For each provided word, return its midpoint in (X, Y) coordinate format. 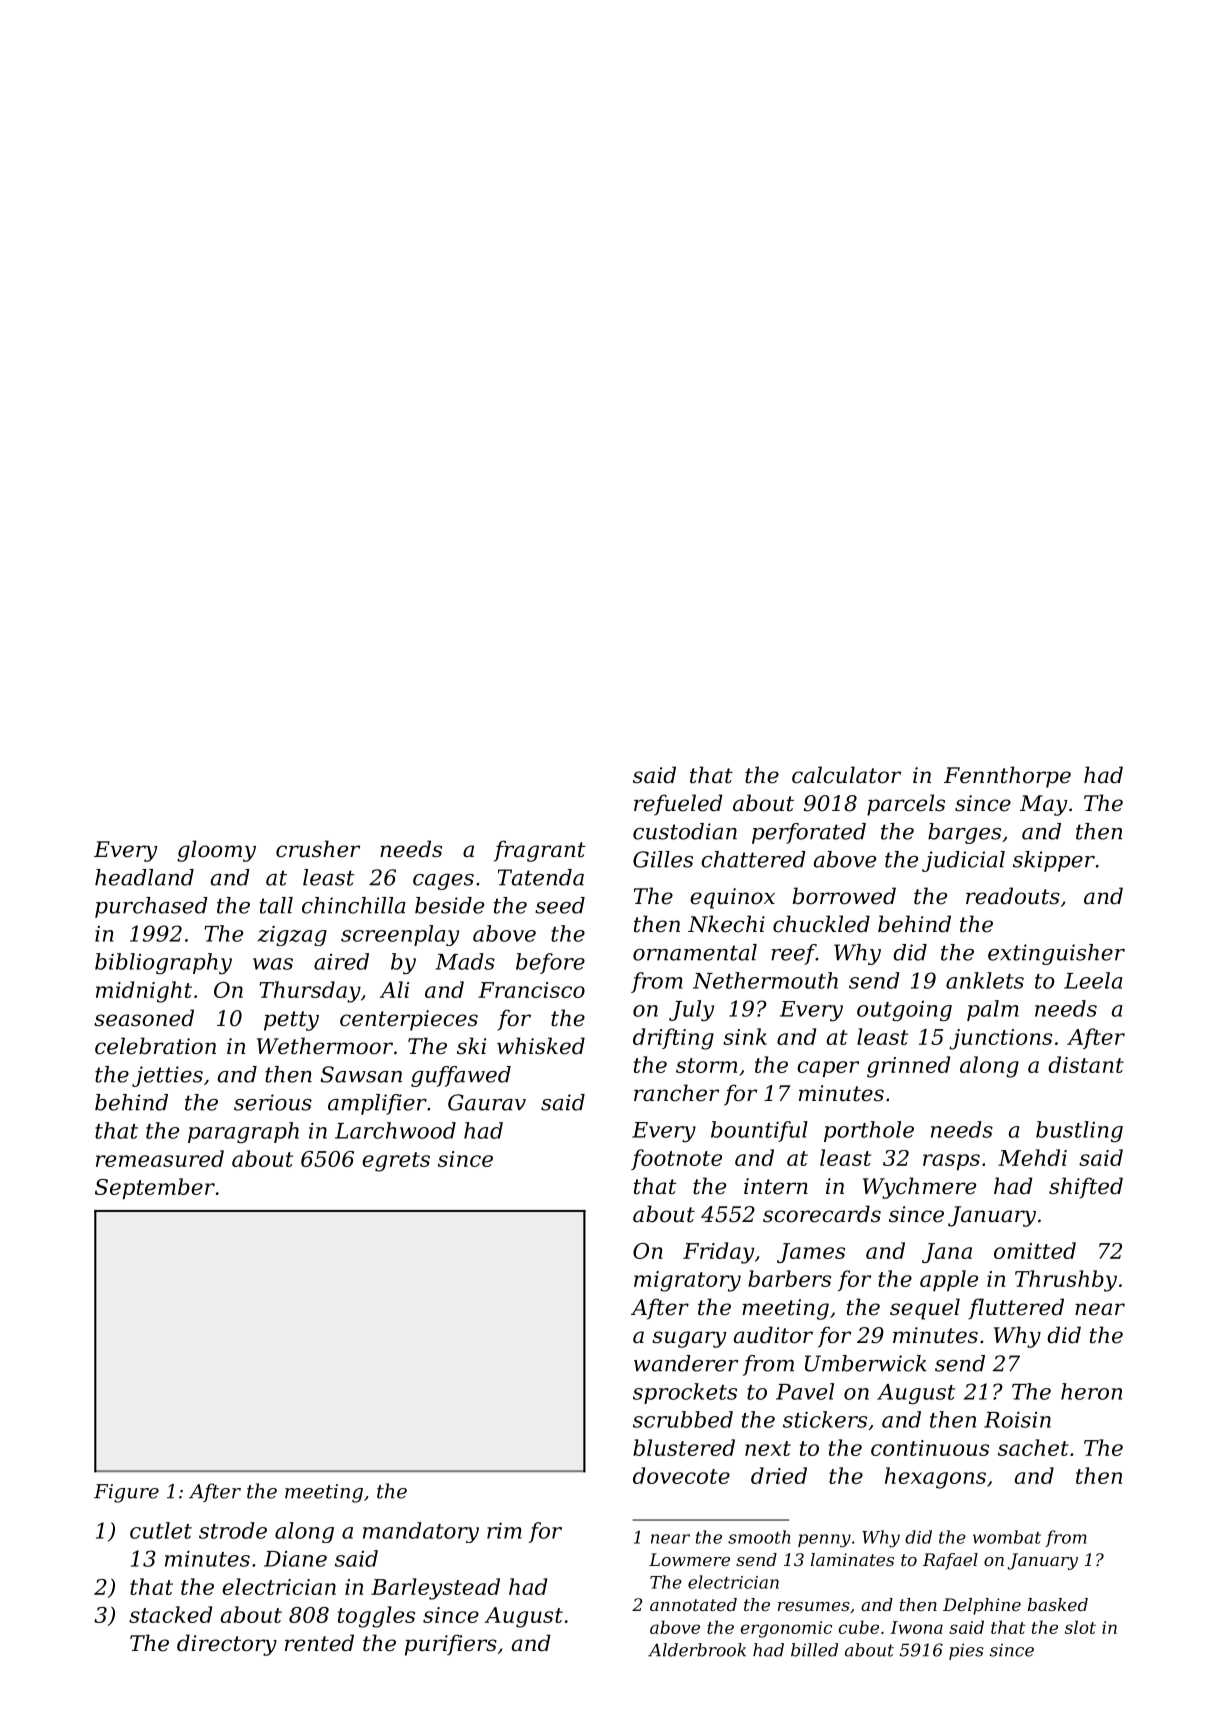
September (155, 1188)
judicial (963, 861)
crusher (318, 849)
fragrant (540, 851)
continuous (930, 1448)
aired (341, 961)
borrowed (844, 896)
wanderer (686, 1363)
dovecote (681, 1475)
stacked (170, 1614)
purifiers (451, 1645)
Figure (126, 1493)
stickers (825, 1419)
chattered (753, 859)
